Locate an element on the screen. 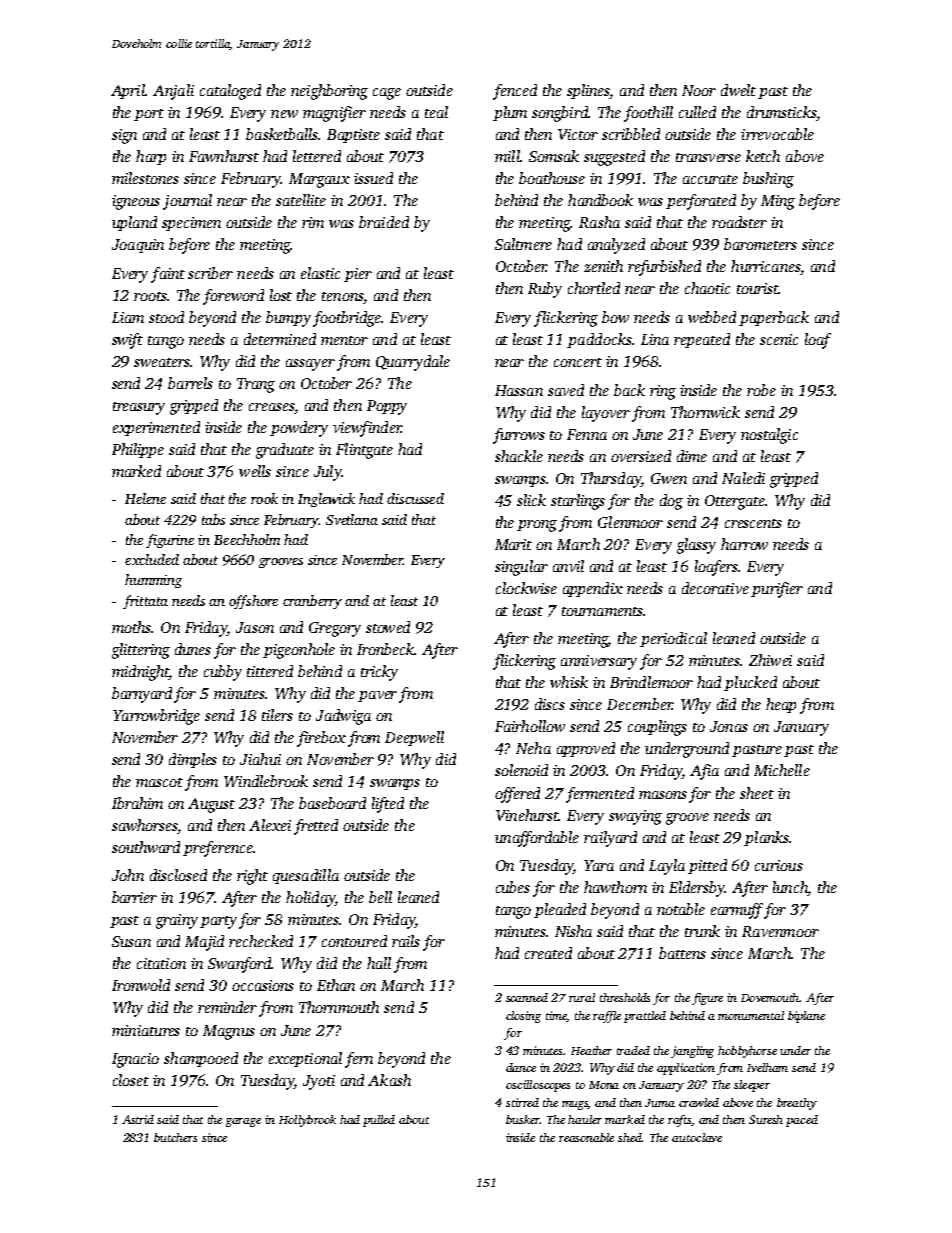 The image size is (952, 1233). Glenmoor is located at coordinates (630, 522).
